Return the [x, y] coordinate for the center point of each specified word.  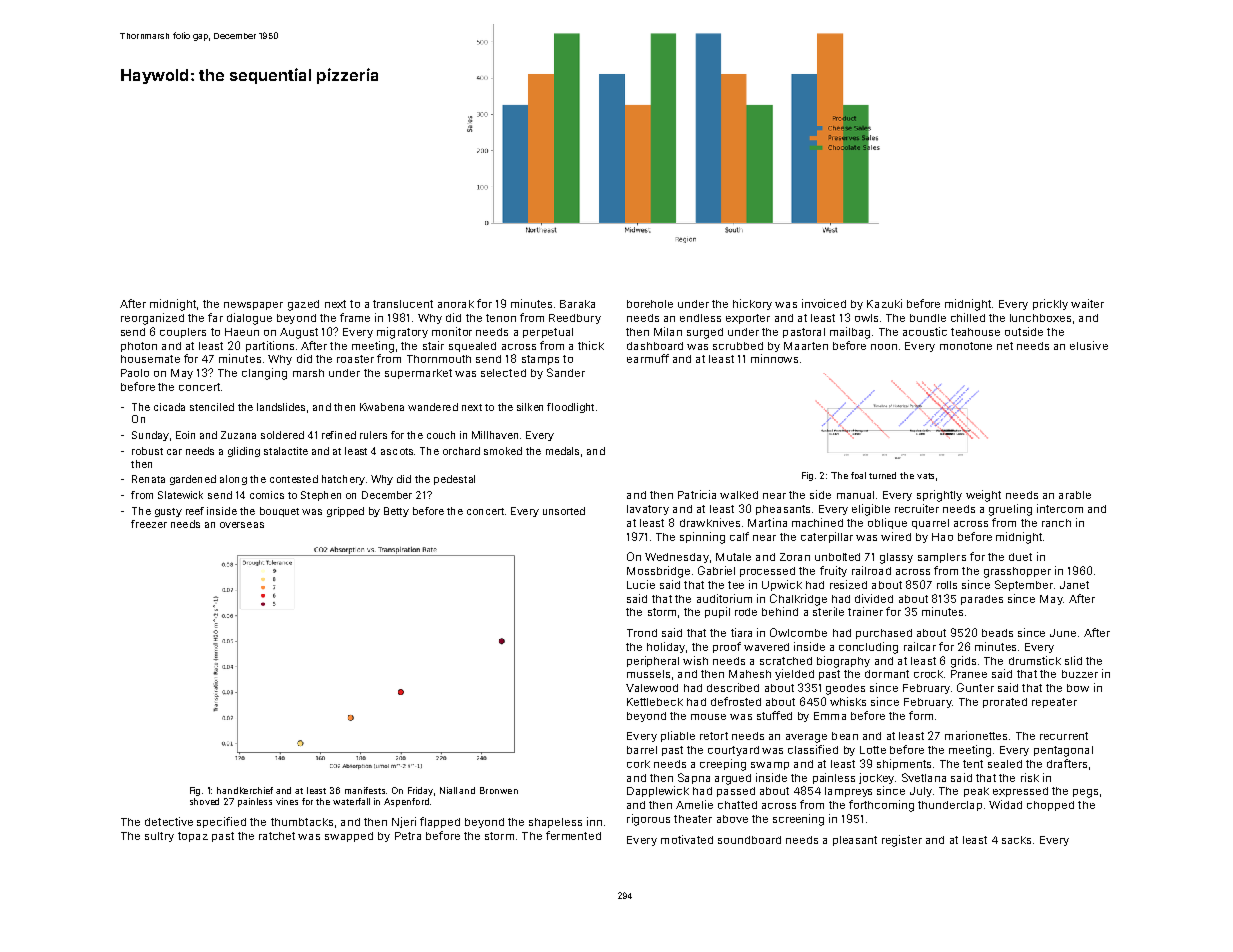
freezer [149, 524]
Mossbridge [658, 572]
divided [874, 598]
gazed [303, 305]
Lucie [641, 584]
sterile [828, 611]
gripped [345, 512]
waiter [1087, 303]
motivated [687, 839]
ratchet [277, 836]
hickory [752, 304]
